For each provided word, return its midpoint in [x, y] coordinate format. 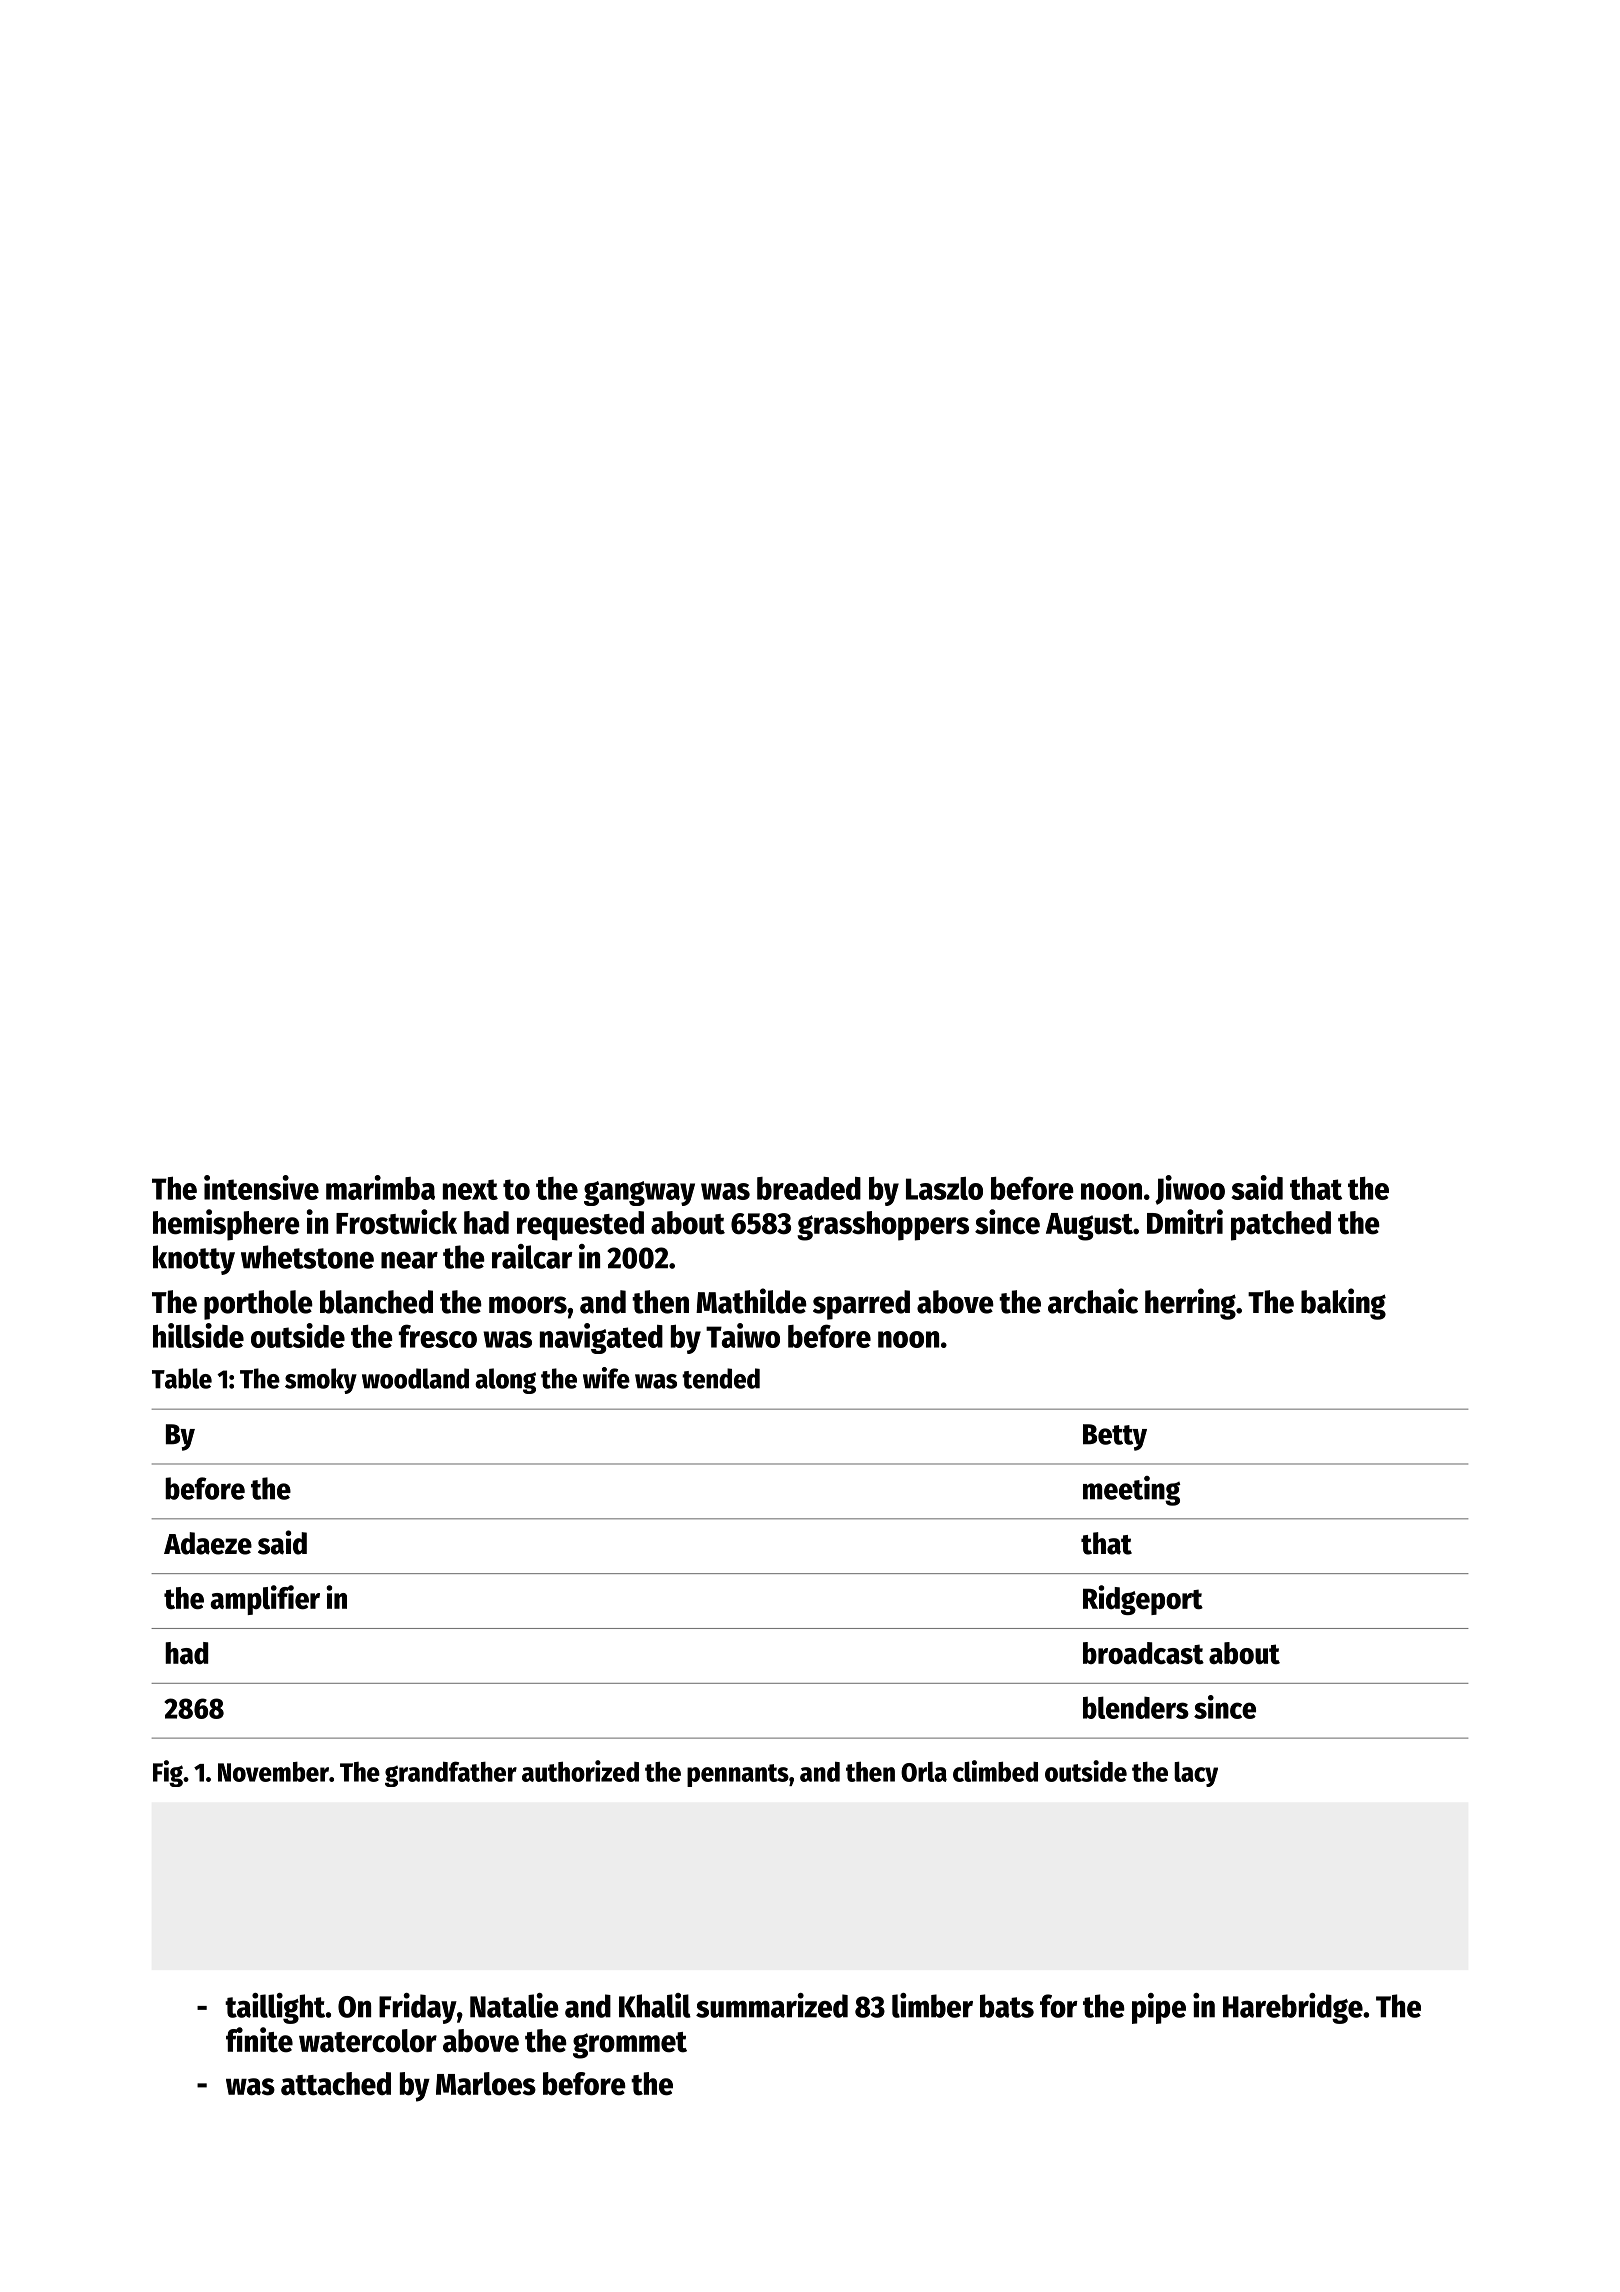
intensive [261, 1187]
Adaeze [208, 1543]
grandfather [451, 1774]
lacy [1196, 1774]
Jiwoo [1190, 1190]
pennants [738, 1775]
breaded [809, 1188]
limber [932, 2005]
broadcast [1143, 1653]
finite [259, 2040]
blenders [1136, 1707]
